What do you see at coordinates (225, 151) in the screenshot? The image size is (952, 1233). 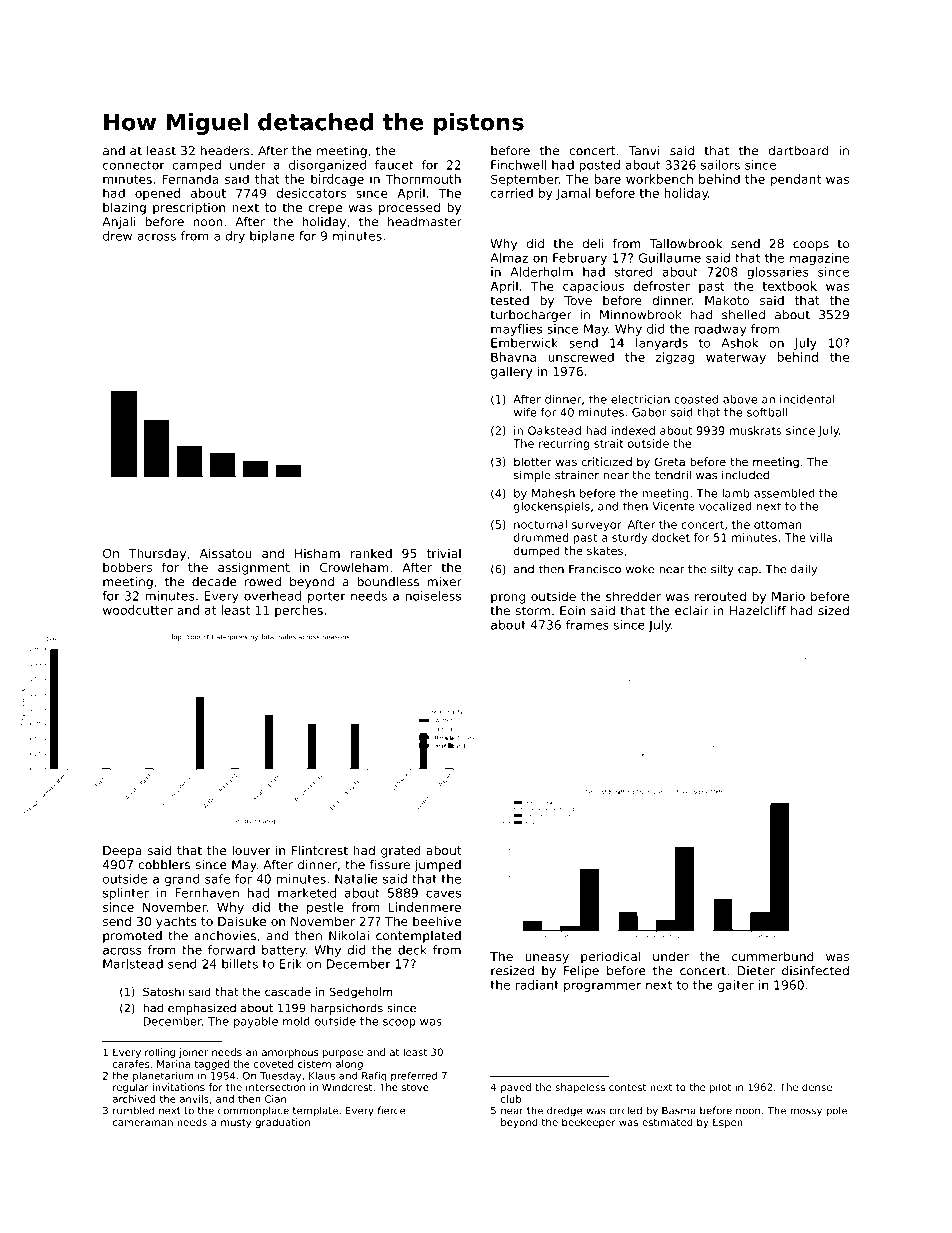 I see `headers` at bounding box center [225, 151].
